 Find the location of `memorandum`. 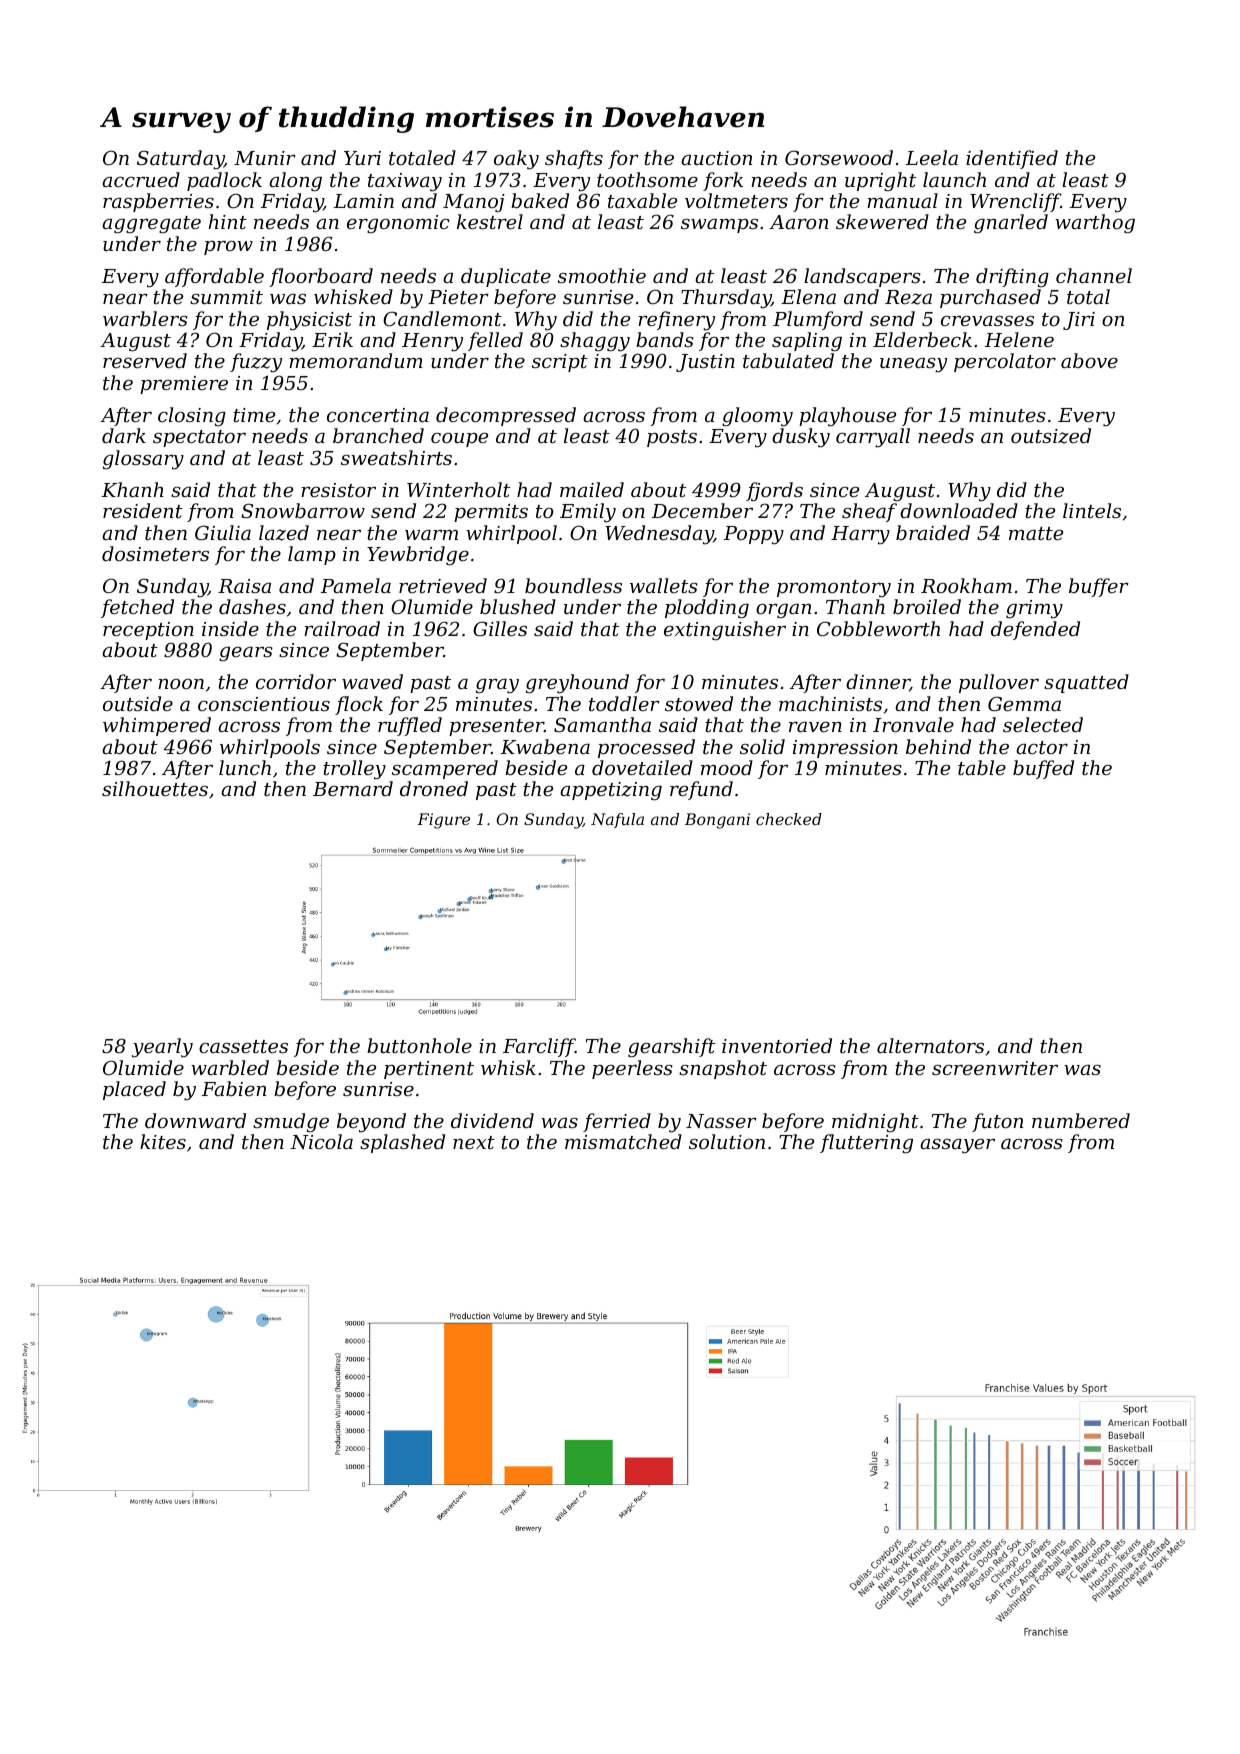

memorandum is located at coordinates (356, 360).
